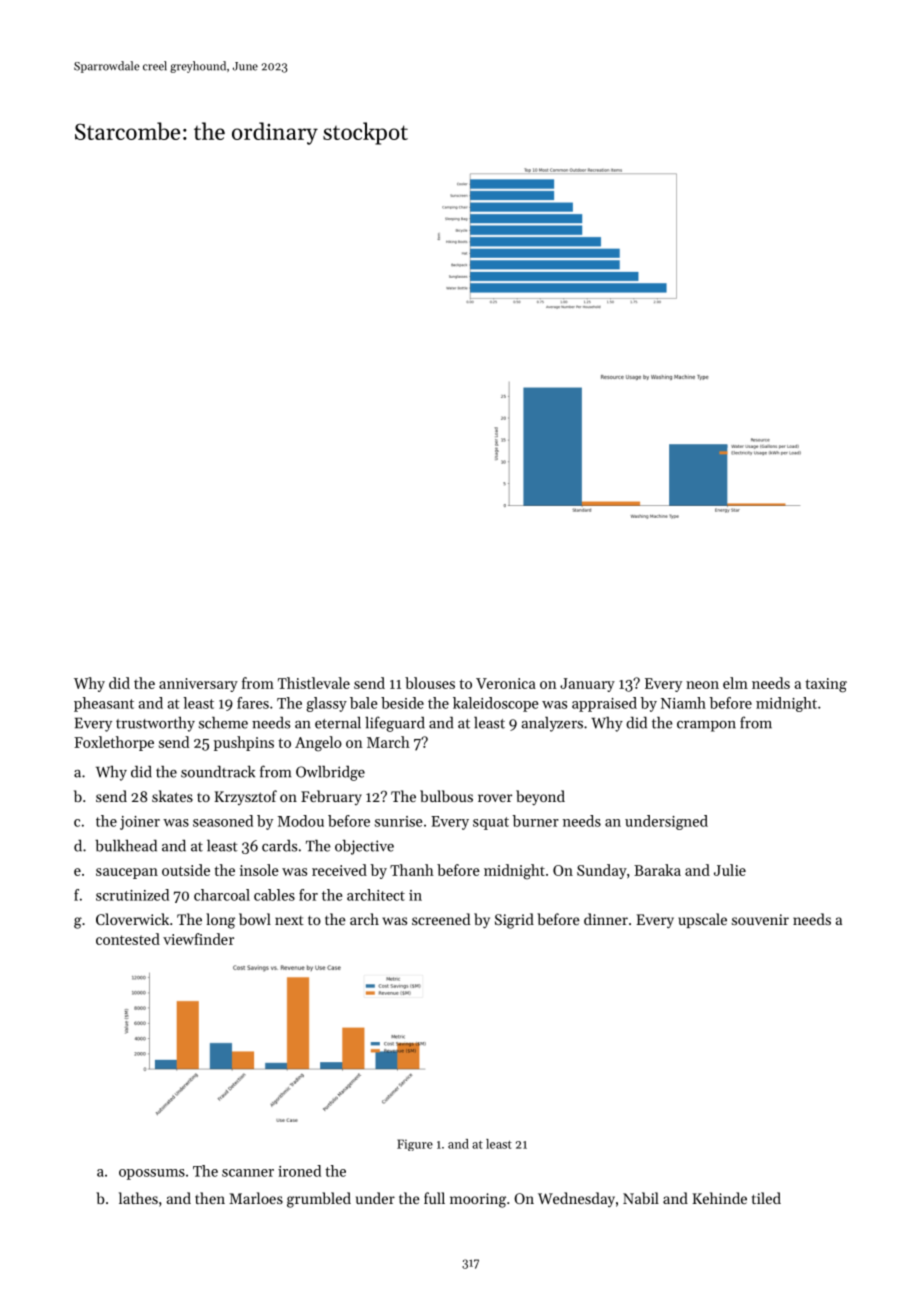 The image size is (924, 1308). Describe the element at coordinates (702, 920) in the screenshot. I see `upscale` at that location.
